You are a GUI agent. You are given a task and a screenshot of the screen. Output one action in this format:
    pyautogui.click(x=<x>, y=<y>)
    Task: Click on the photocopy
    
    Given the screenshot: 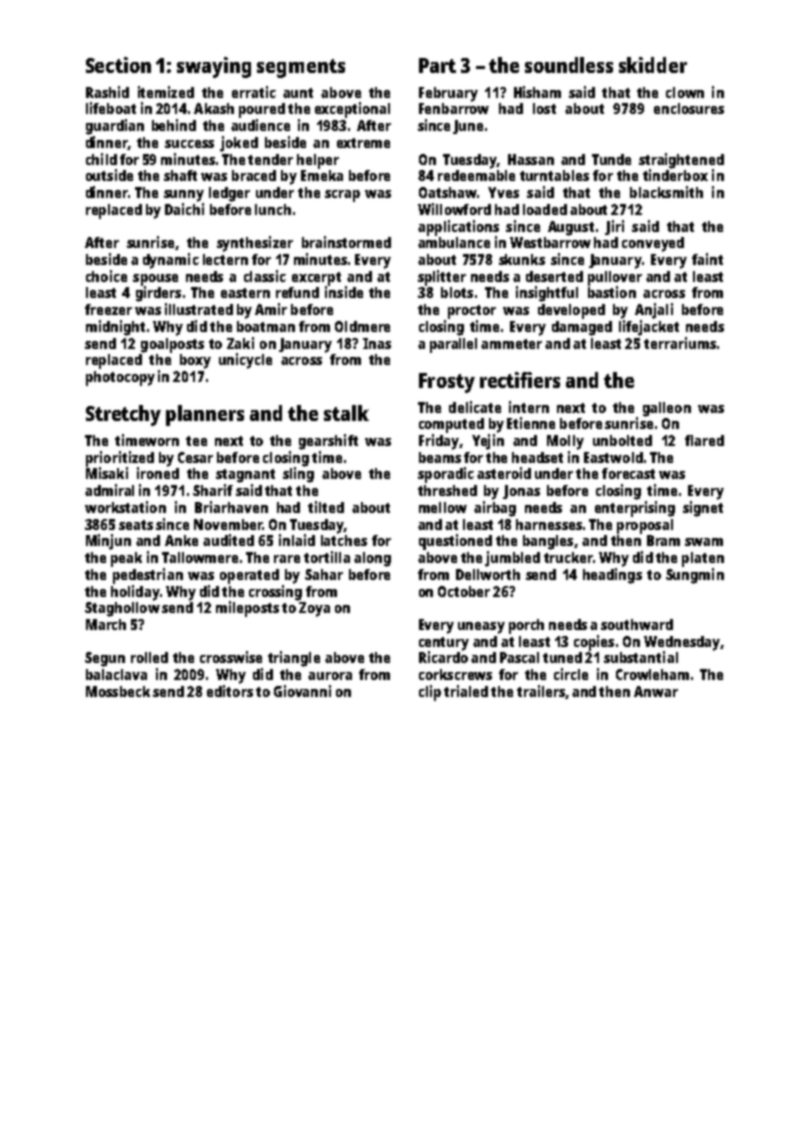 What is the action you would take?
    pyautogui.click(x=120, y=378)
